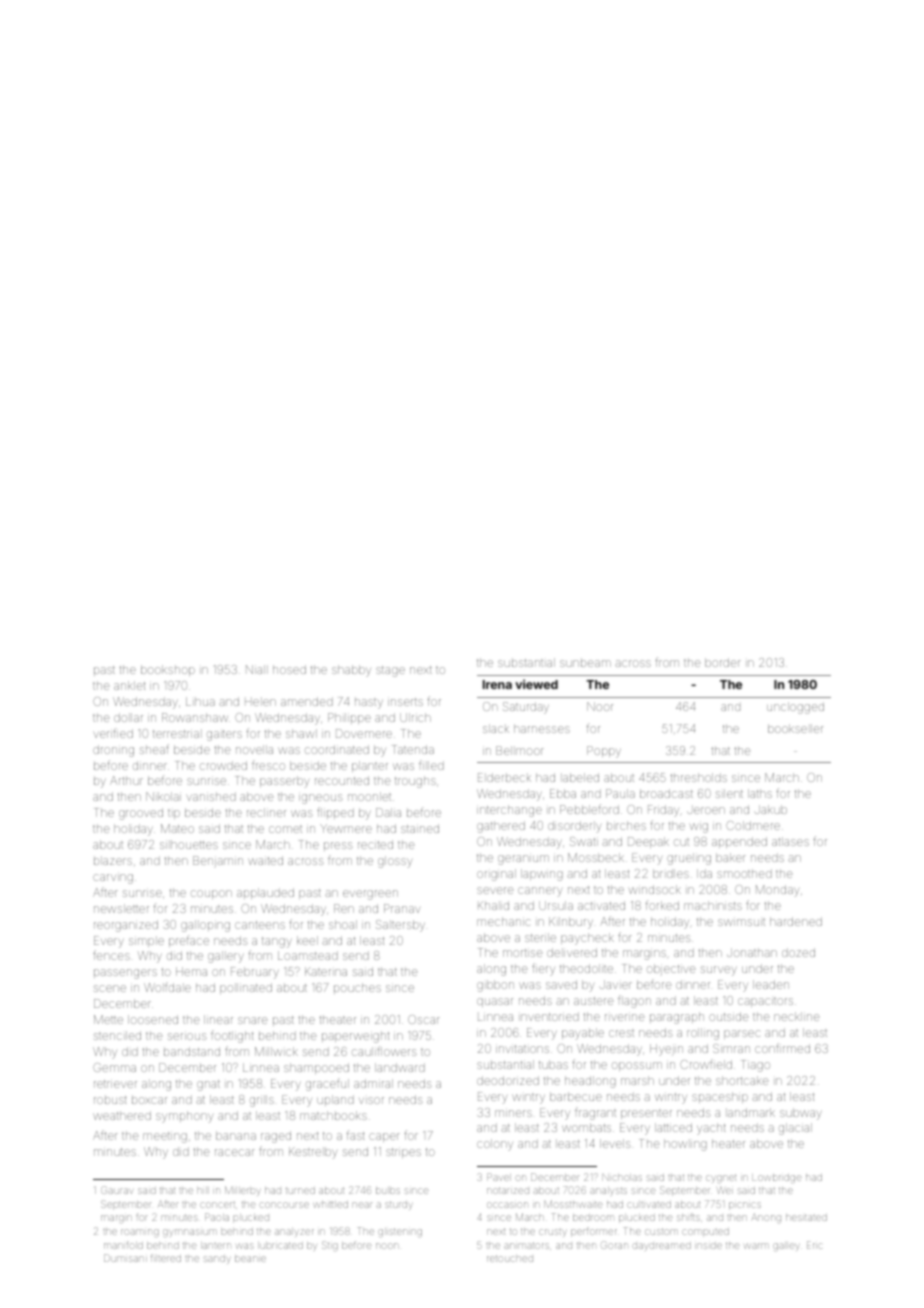 The image size is (924, 1308). I want to click on gathered, so click(501, 827).
